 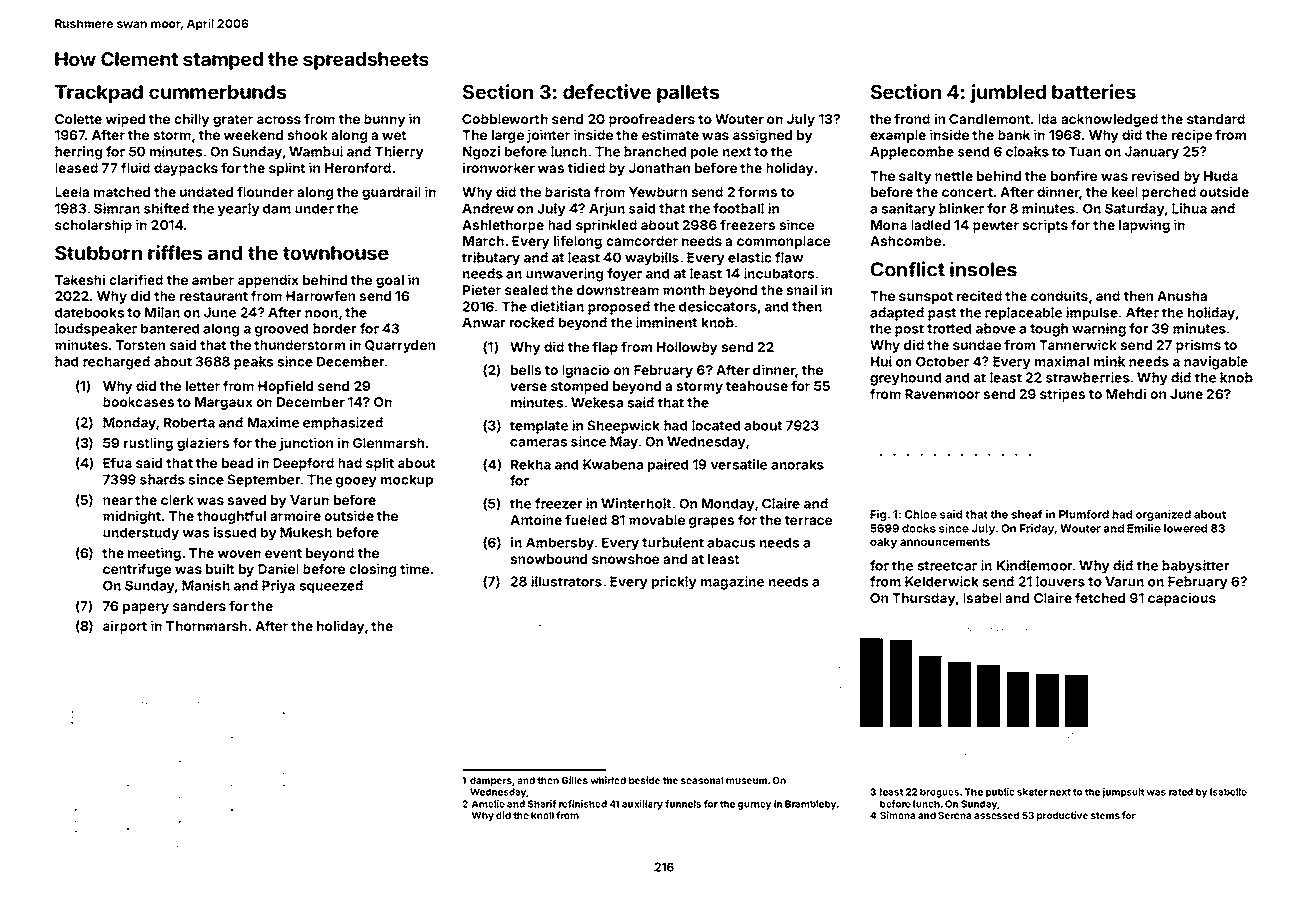 What do you see at coordinates (636, 503) in the page?
I see `Winterholt` at bounding box center [636, 503].
